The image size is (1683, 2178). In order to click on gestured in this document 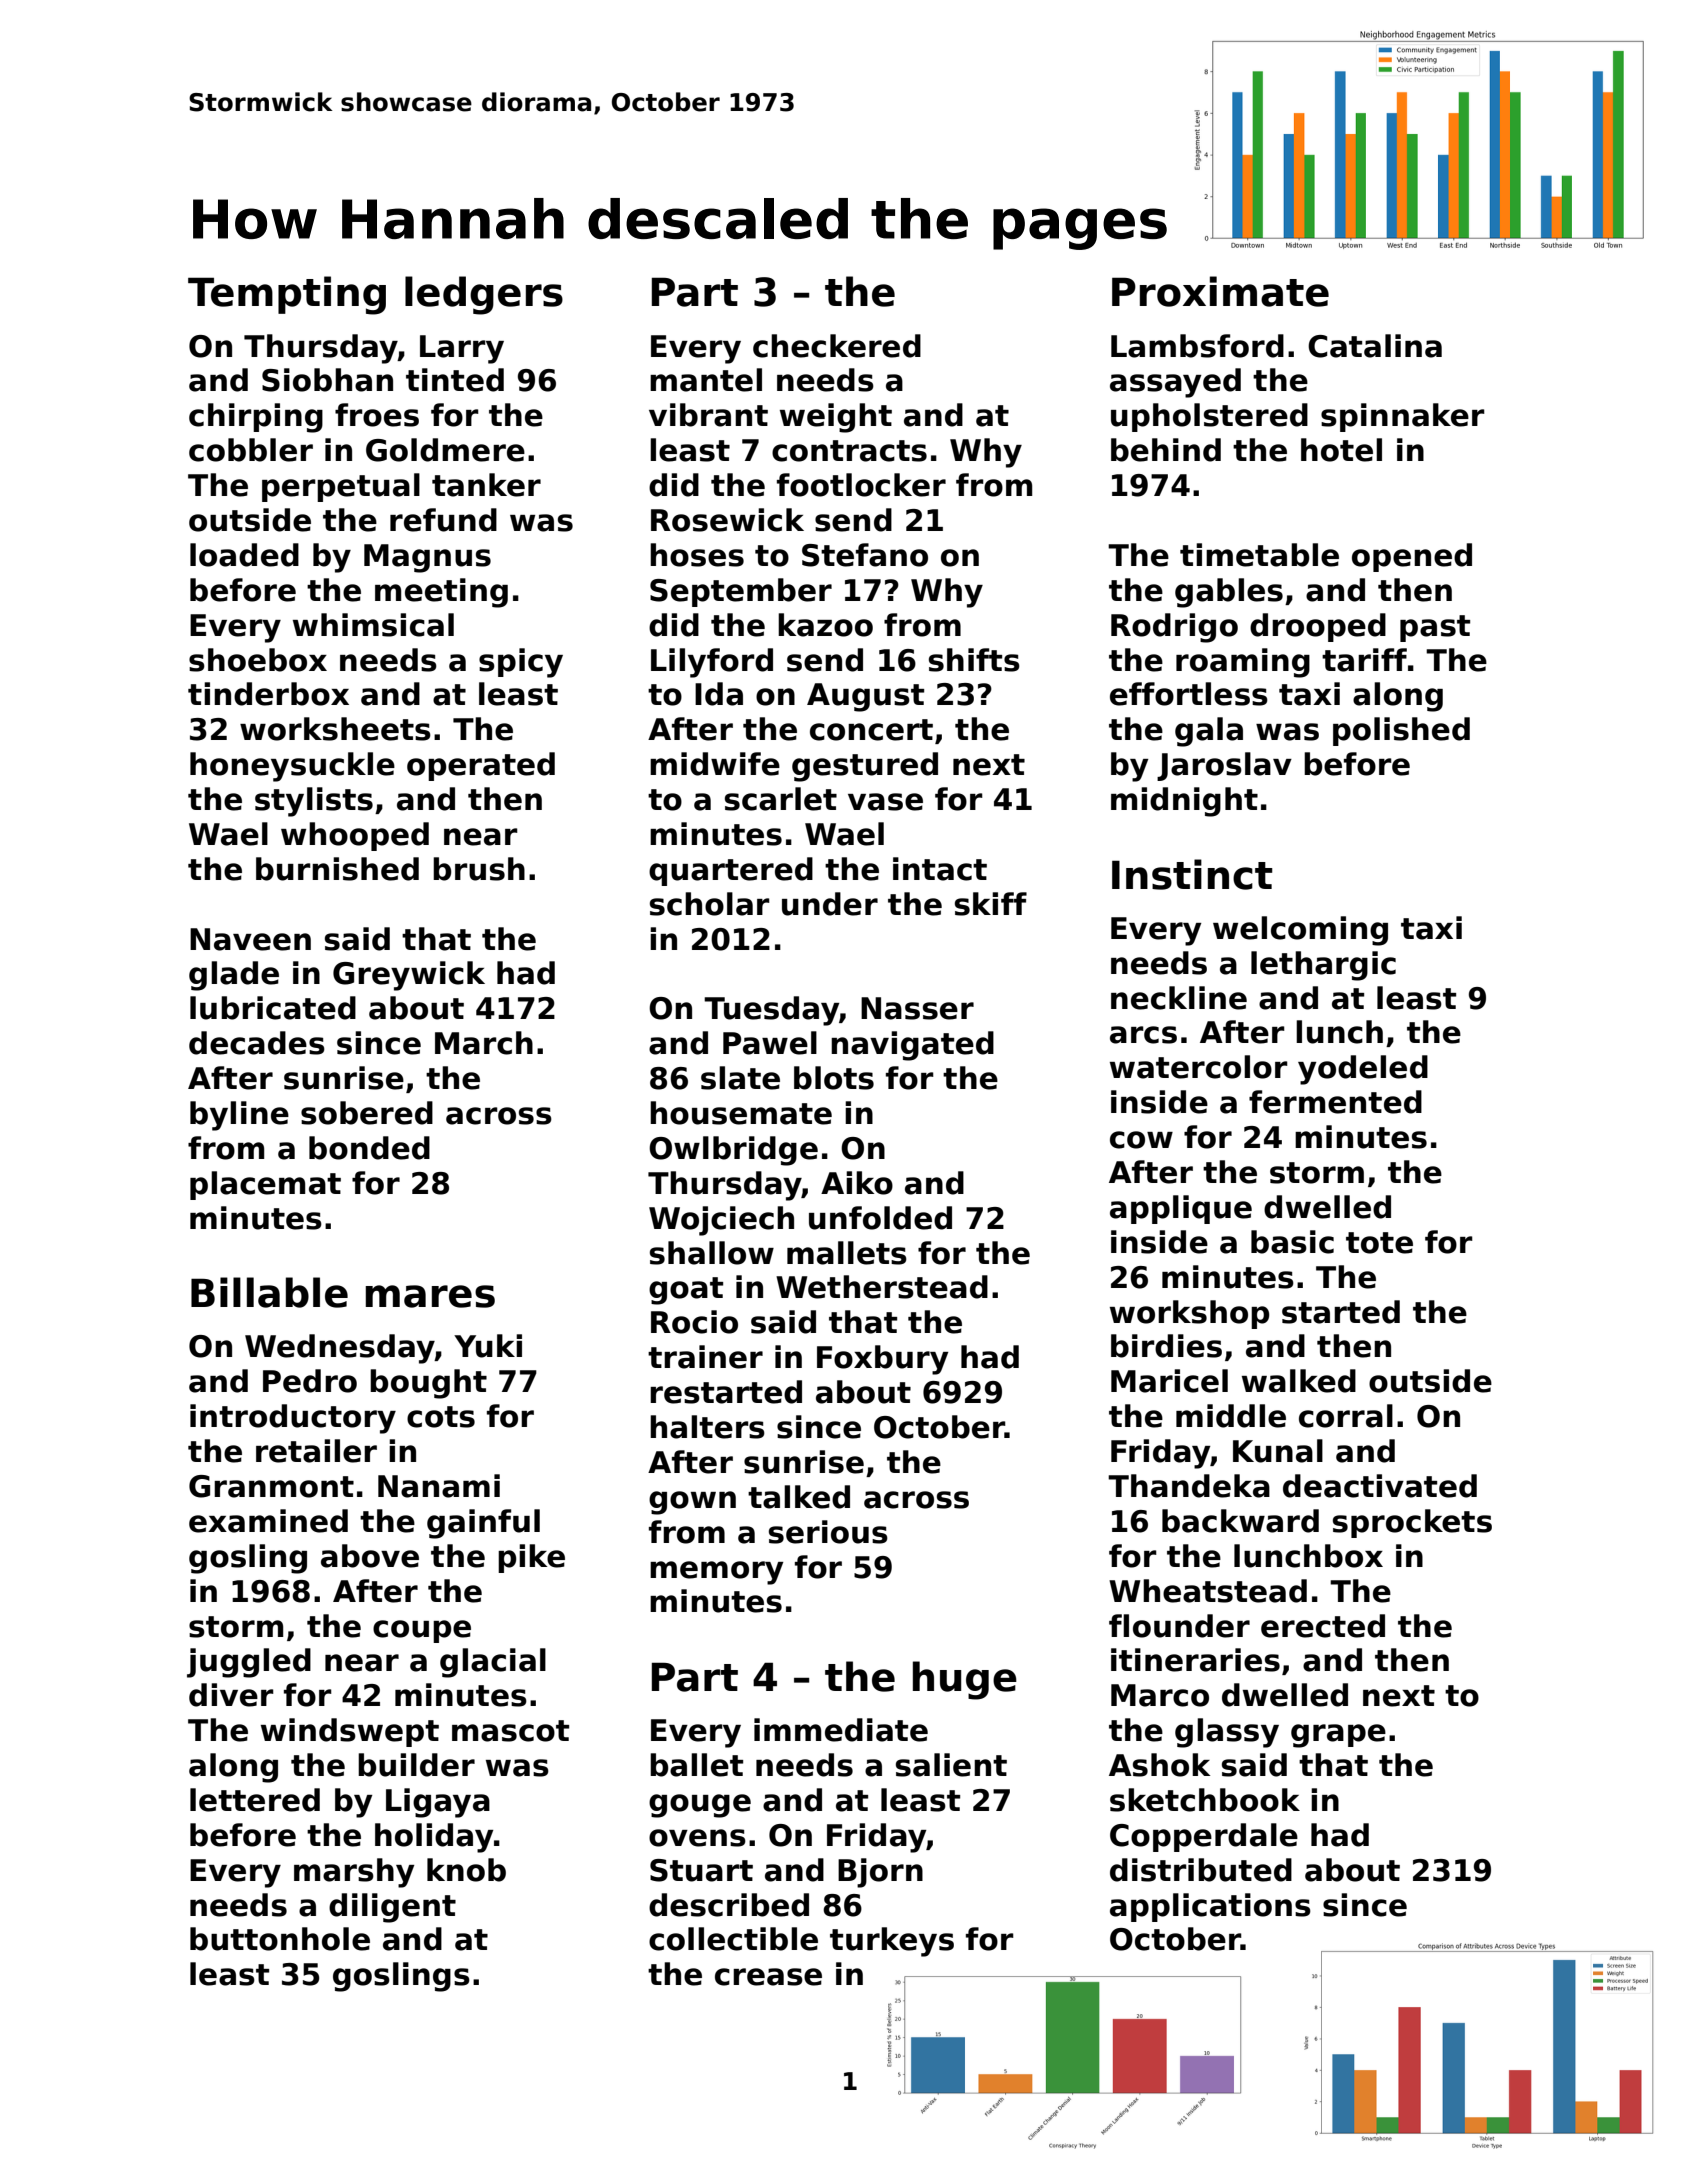, I will do `click(865, 767)`.
